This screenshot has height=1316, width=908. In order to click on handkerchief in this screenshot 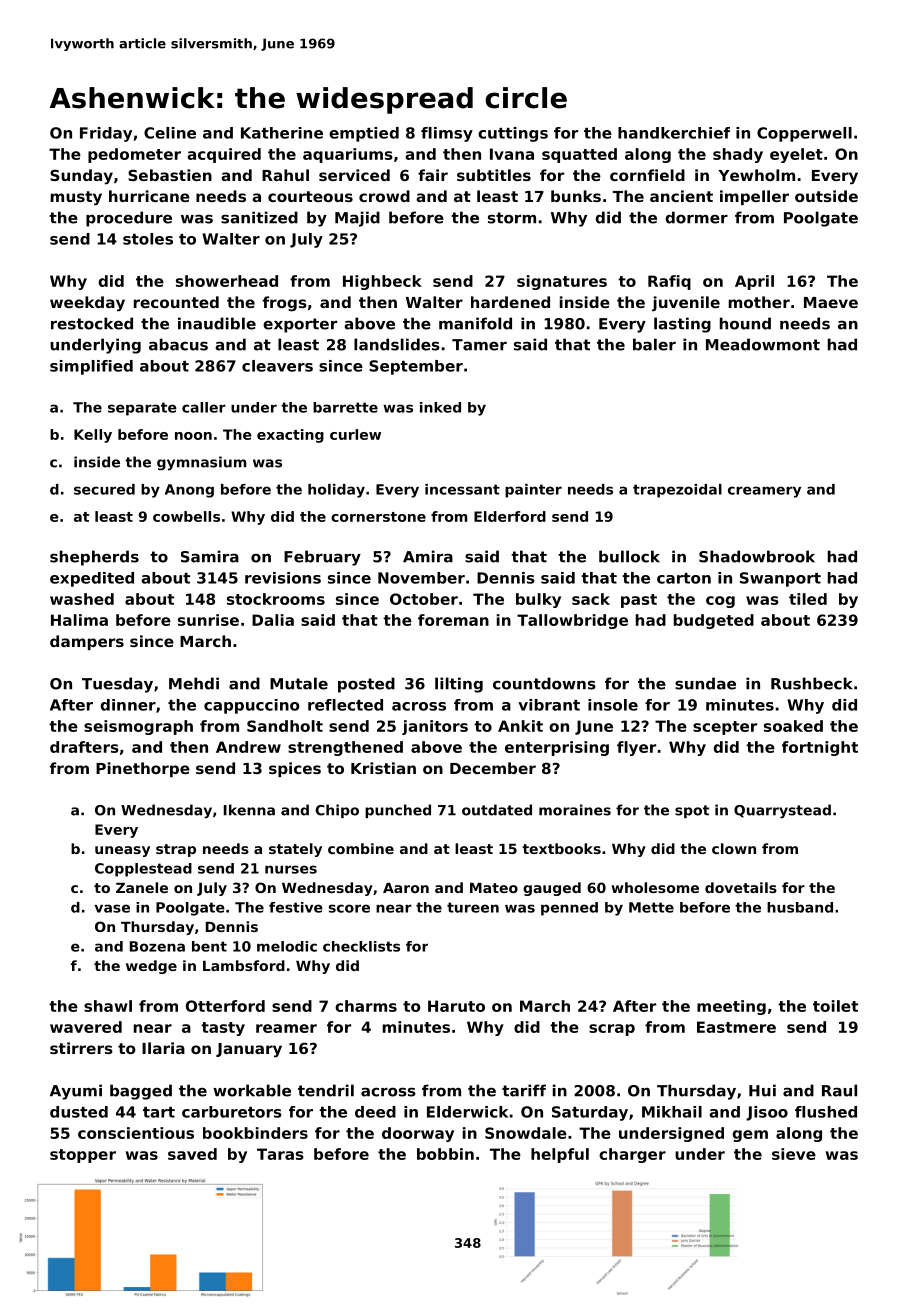, I will do `click(674, 133)`.
